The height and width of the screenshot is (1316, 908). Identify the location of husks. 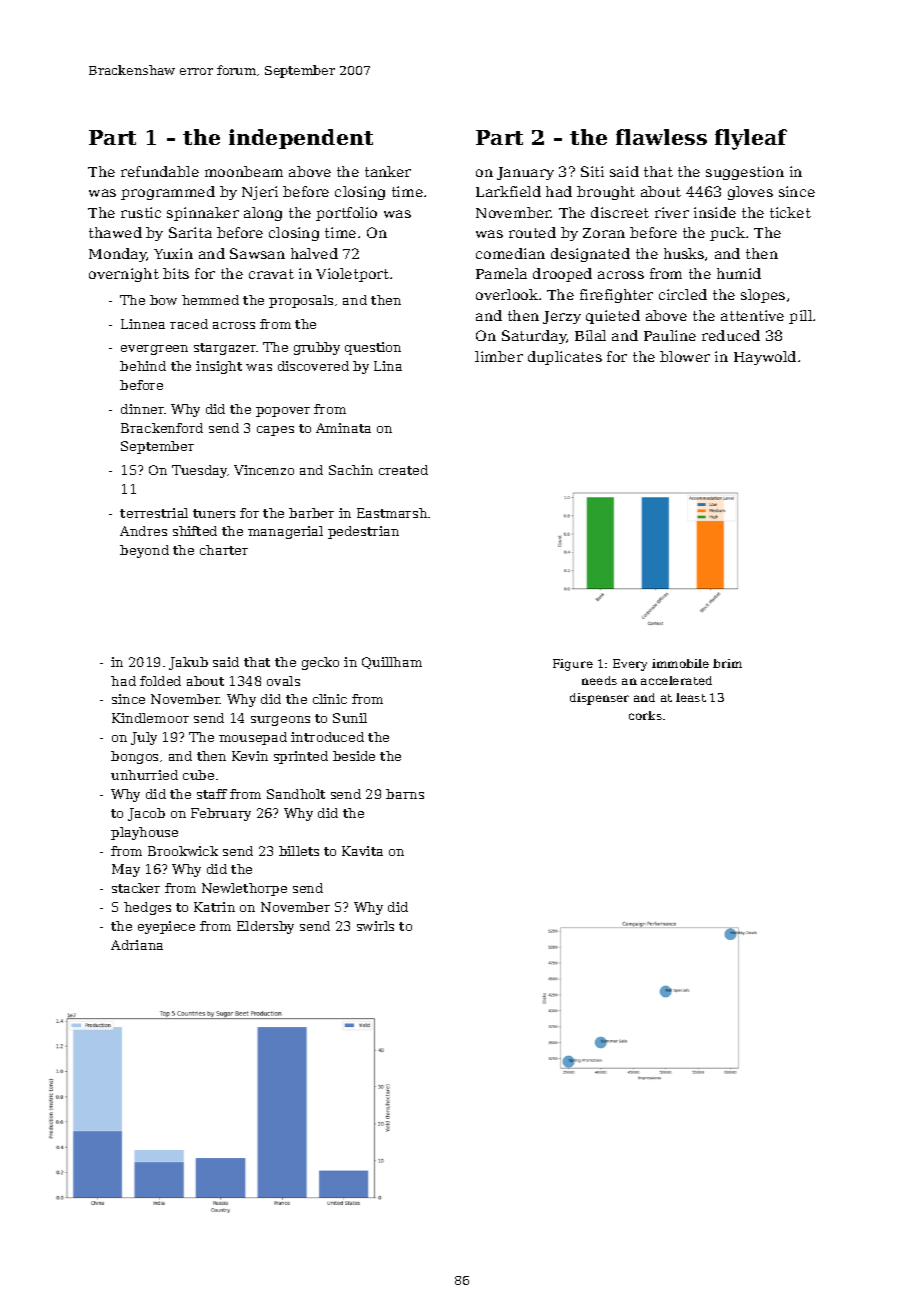
(684, 253).
